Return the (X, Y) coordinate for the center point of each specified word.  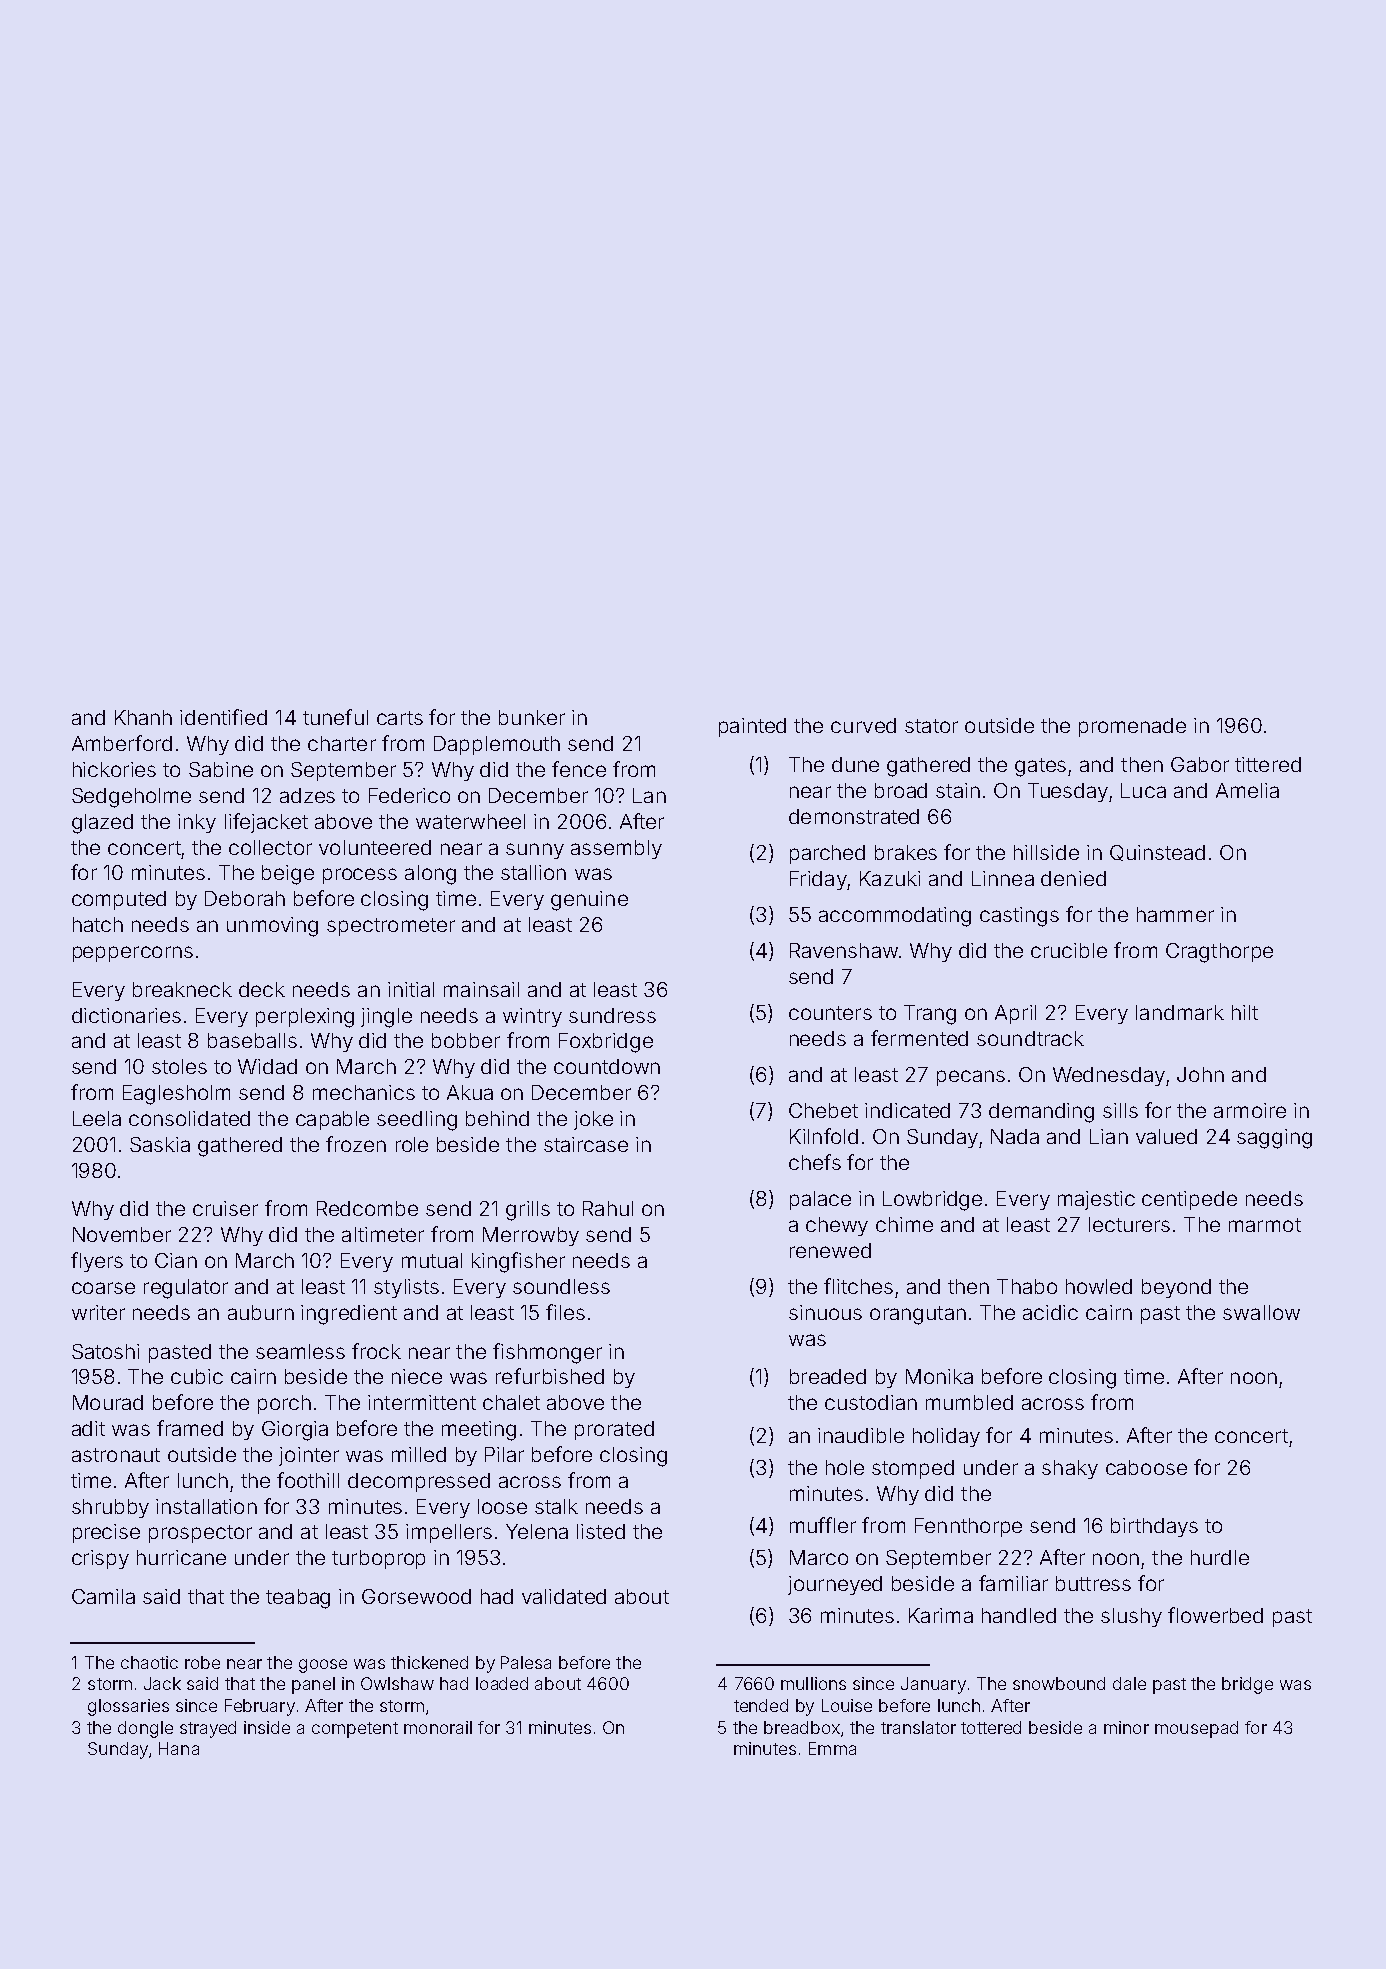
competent (355, 1730)
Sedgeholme (131, 798)
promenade (1132, 727)
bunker (532, 717)
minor (1126, 1727)
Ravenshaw (844, 950)
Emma (832, 1748)
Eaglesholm (176, 1095)
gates (1040, 767)
